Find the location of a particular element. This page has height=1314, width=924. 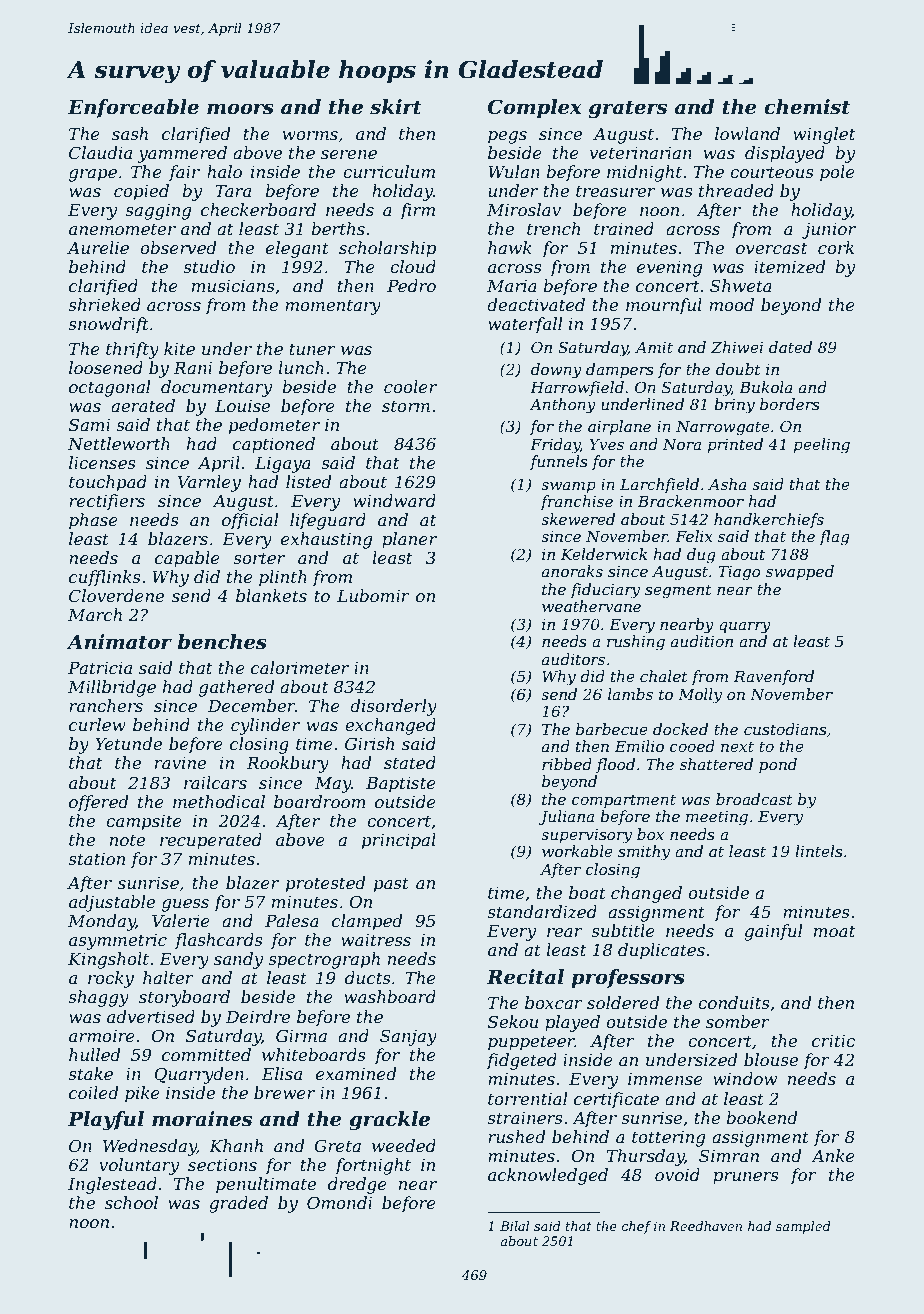

flag is located at coordinates (834, 538).
